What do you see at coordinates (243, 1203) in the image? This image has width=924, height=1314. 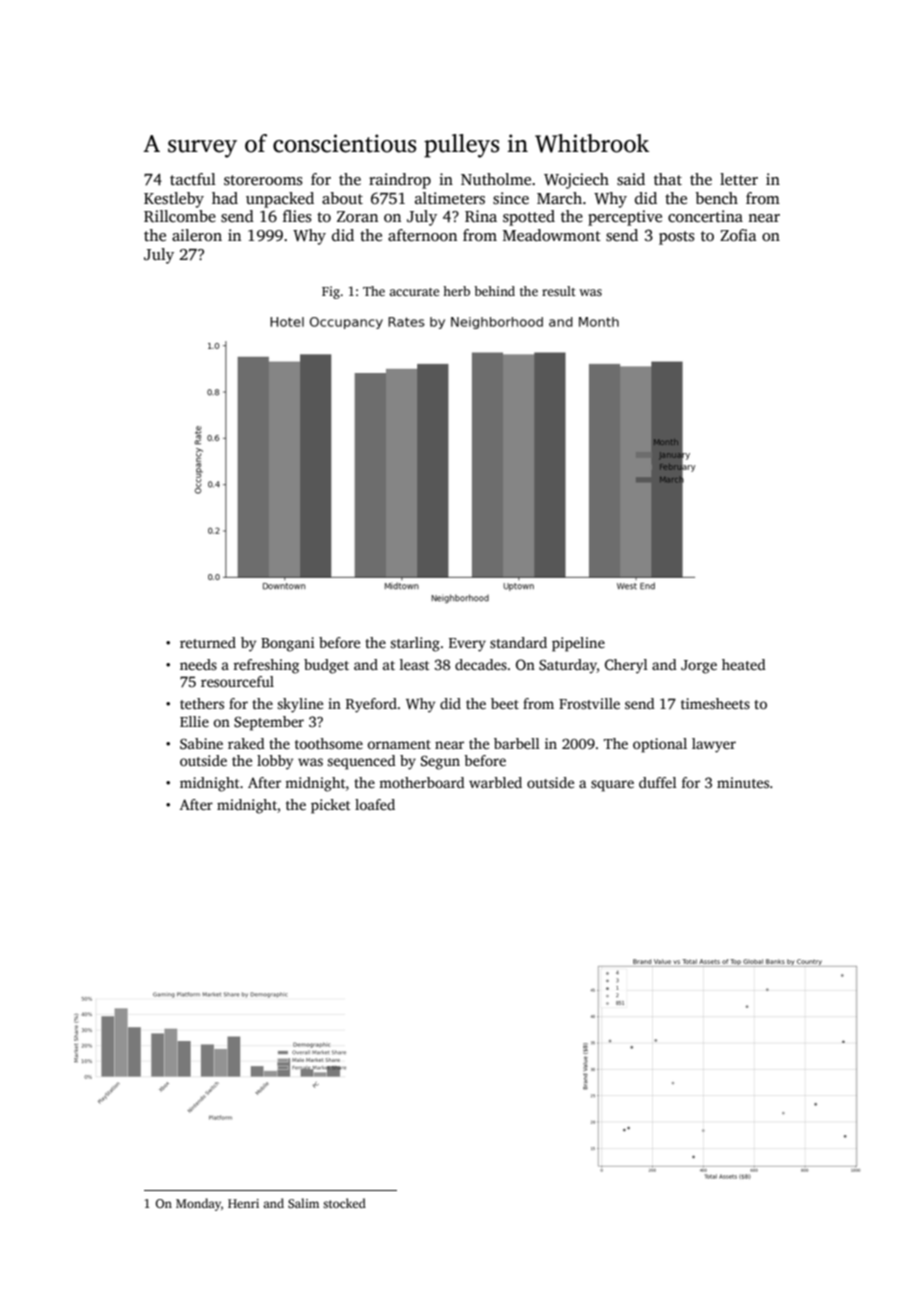 I see `Henri` at bounding box center [243, 1203].
